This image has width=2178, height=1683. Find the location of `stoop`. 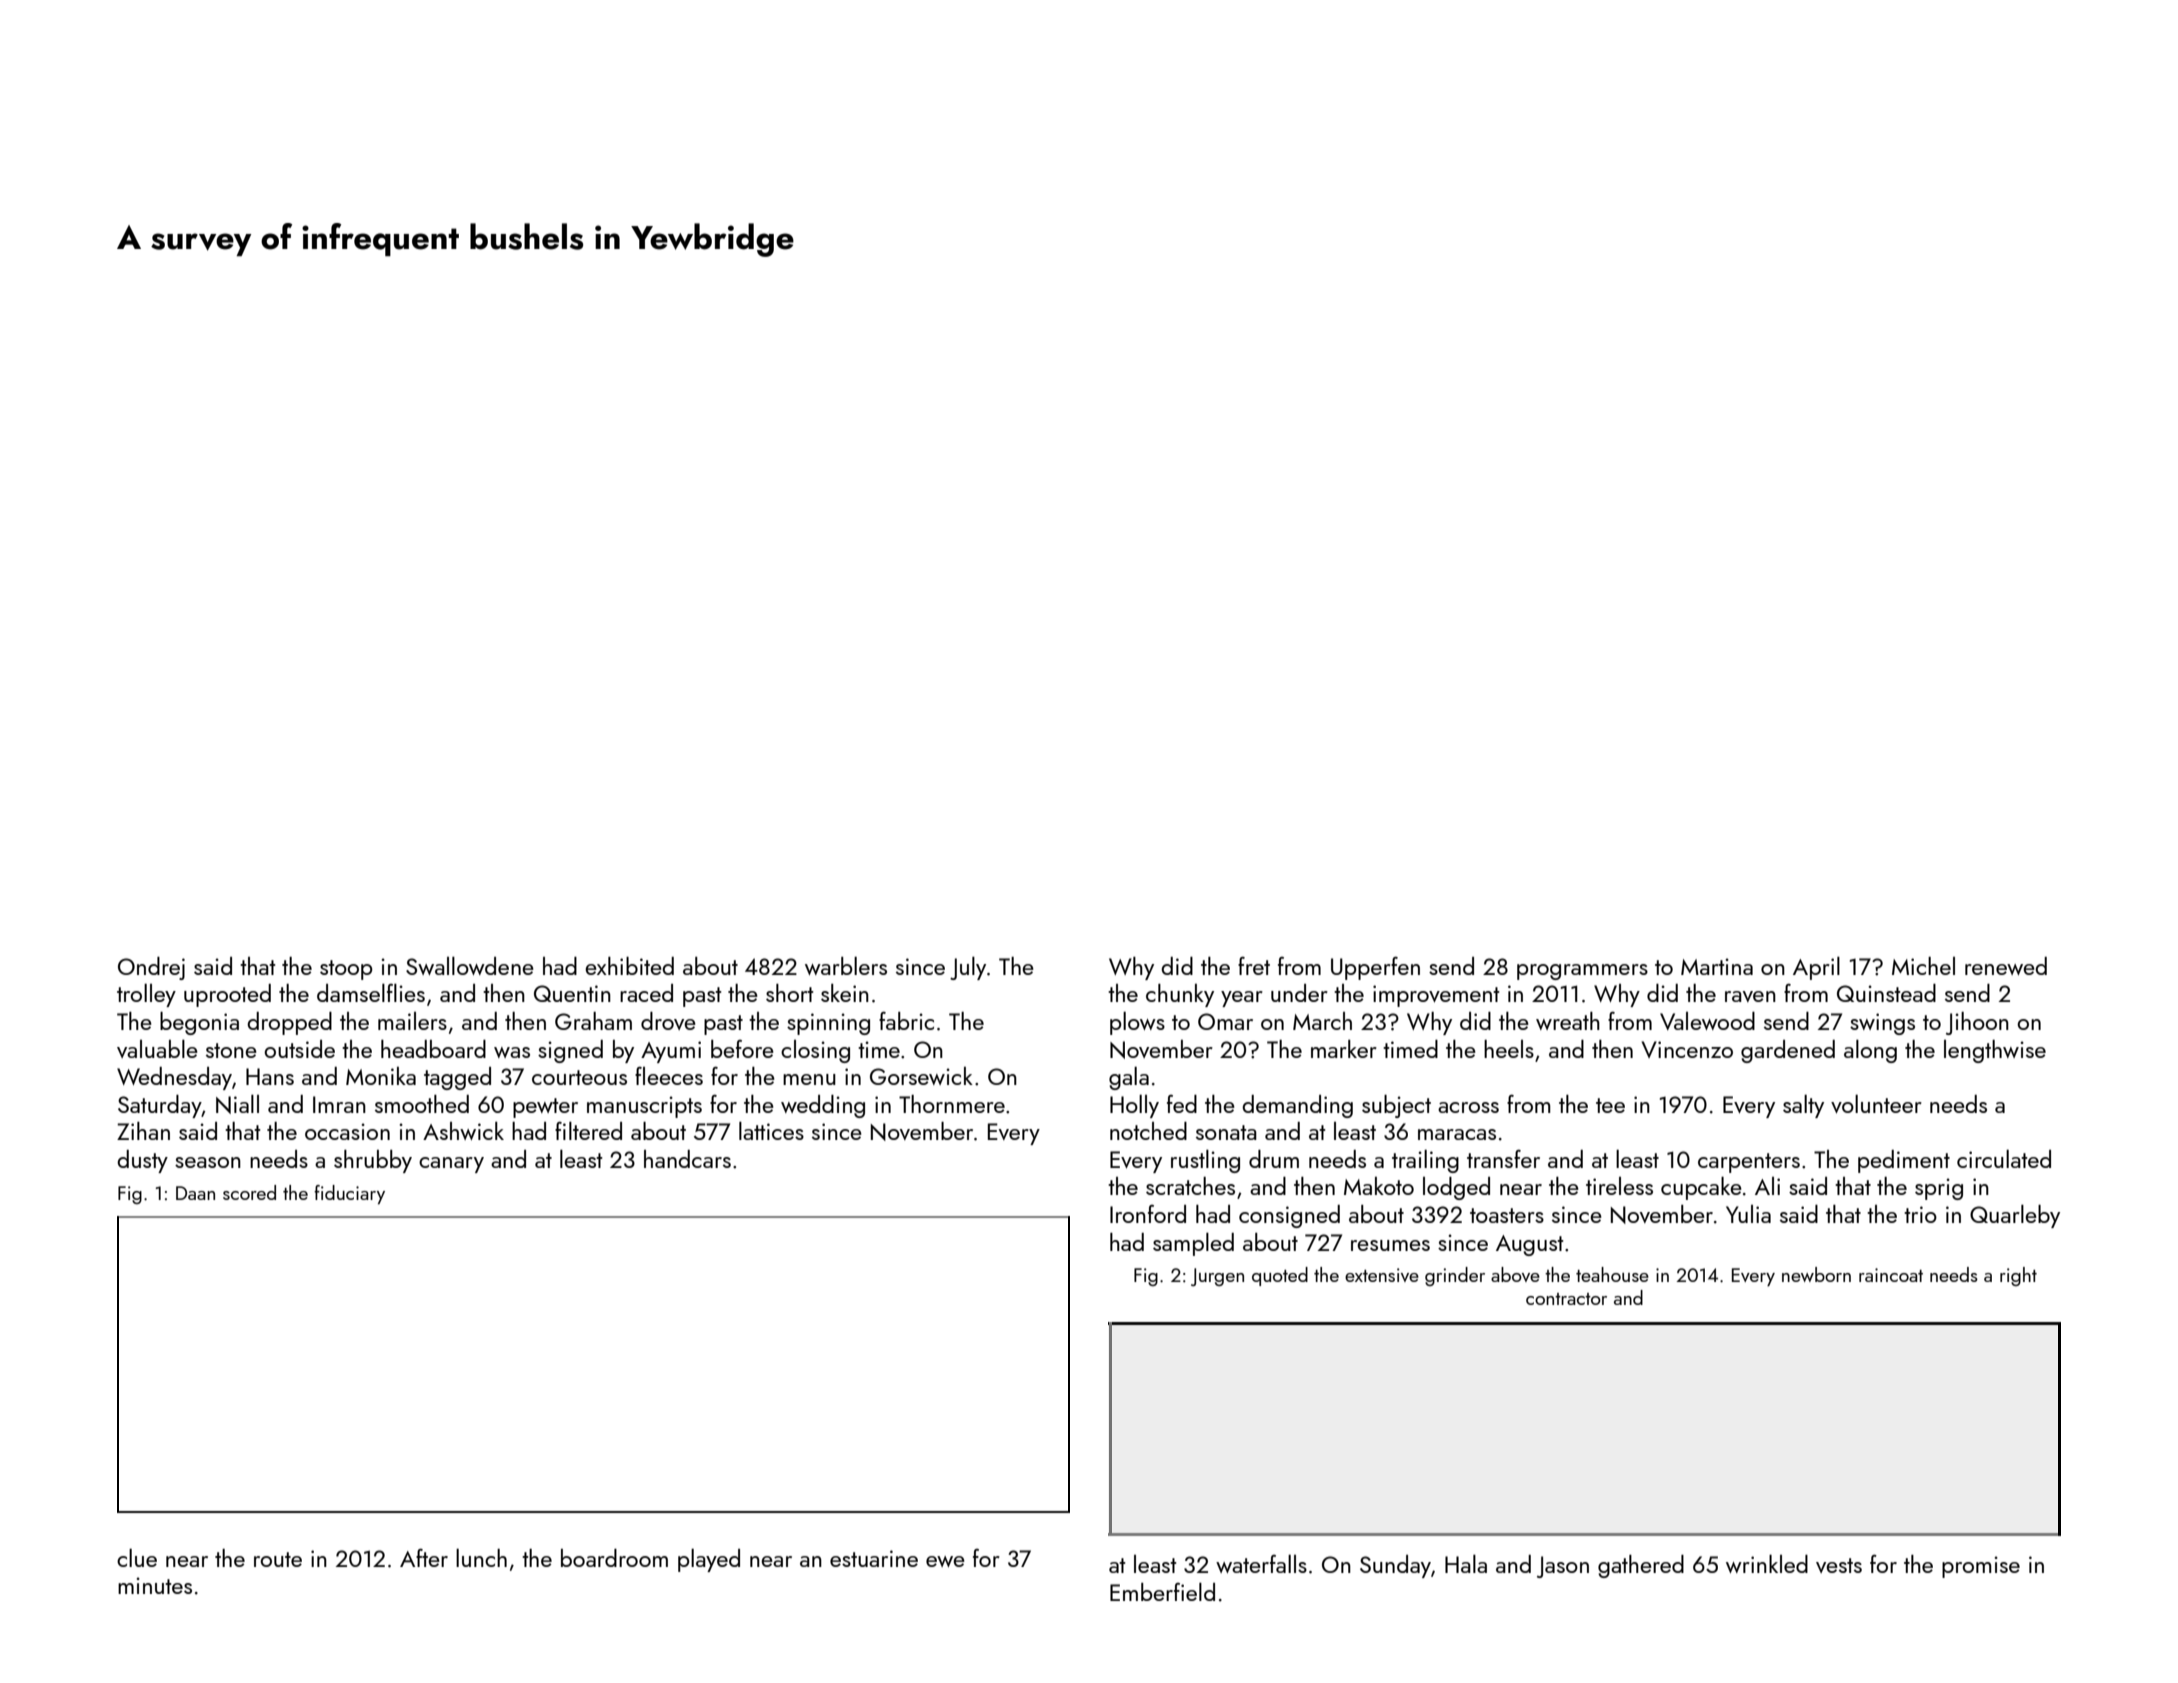

stoop is located at coordinates (346, 970).
